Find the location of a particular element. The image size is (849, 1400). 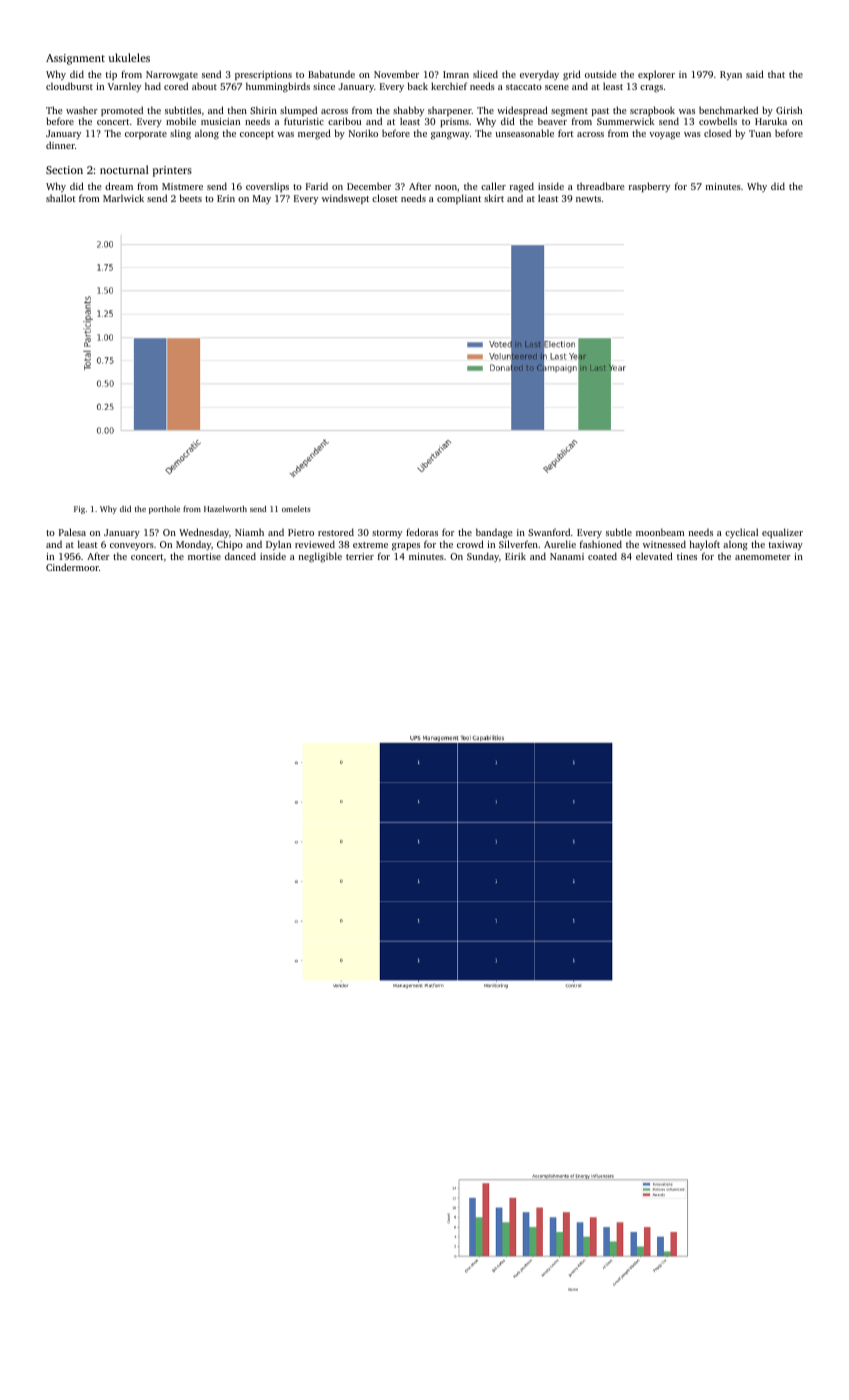

outside is located at coordinates (600, 74).
